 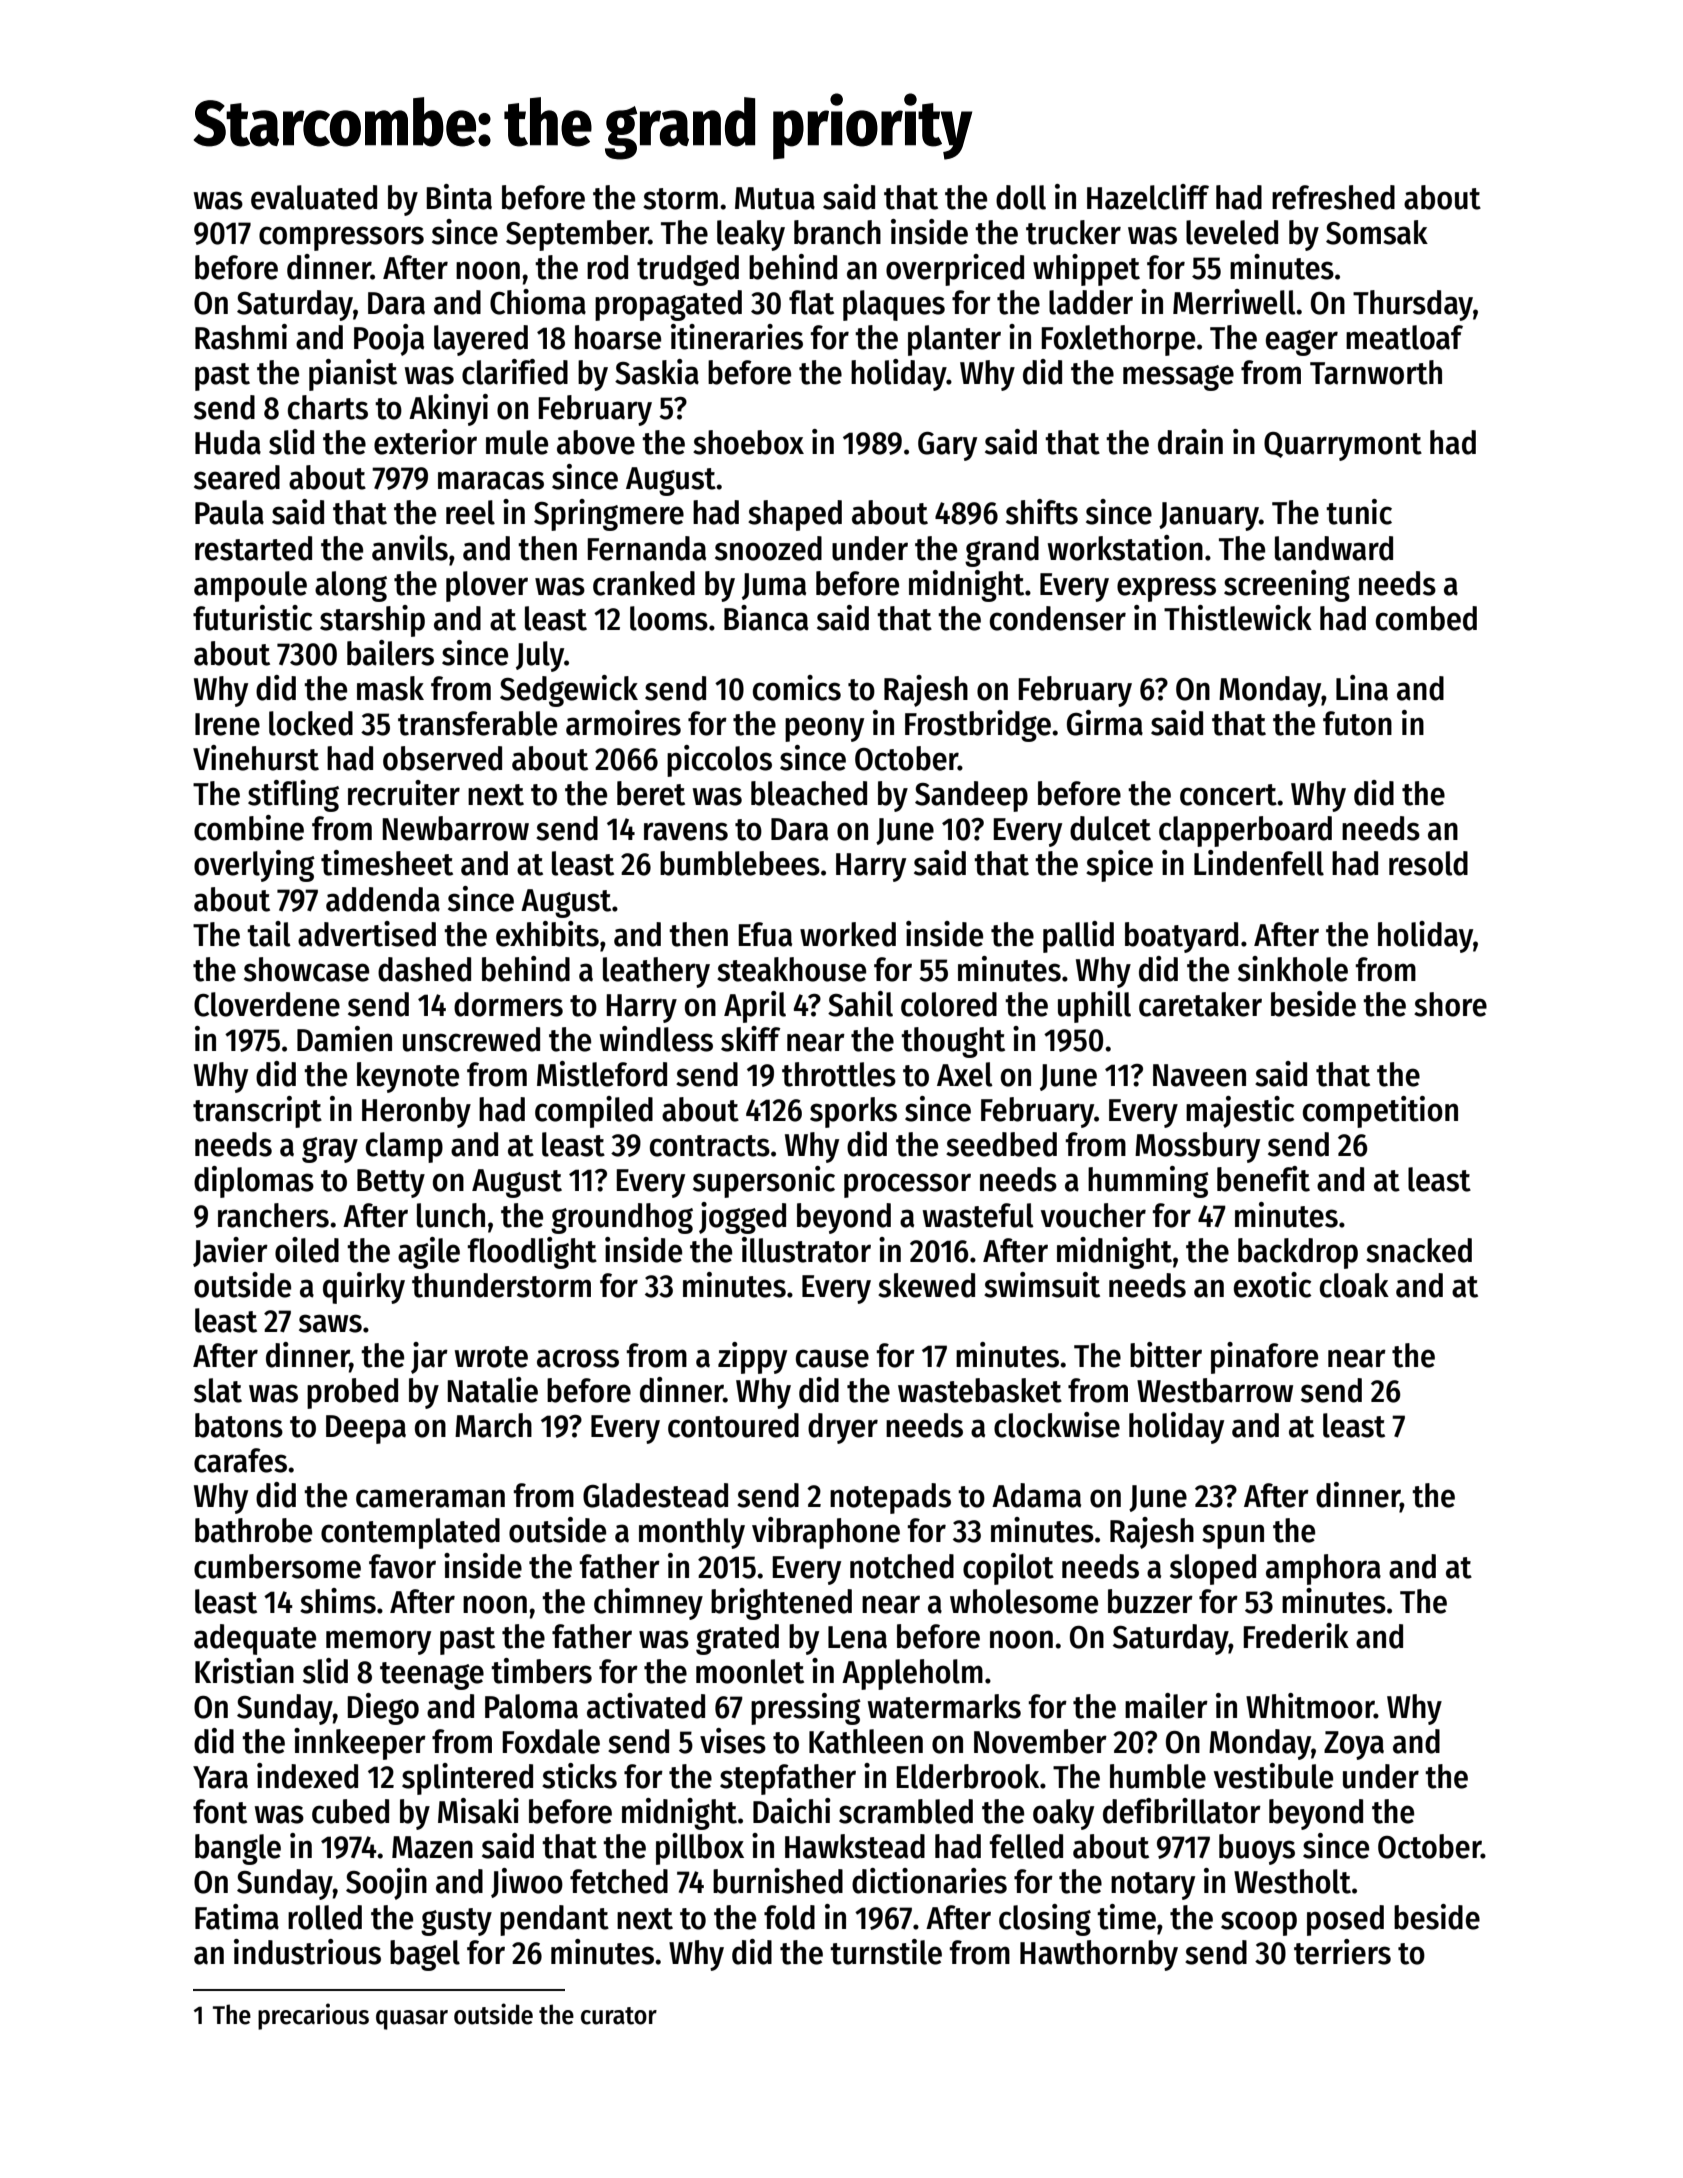 I want to click on sporks, so click(x=853, y=1112).
